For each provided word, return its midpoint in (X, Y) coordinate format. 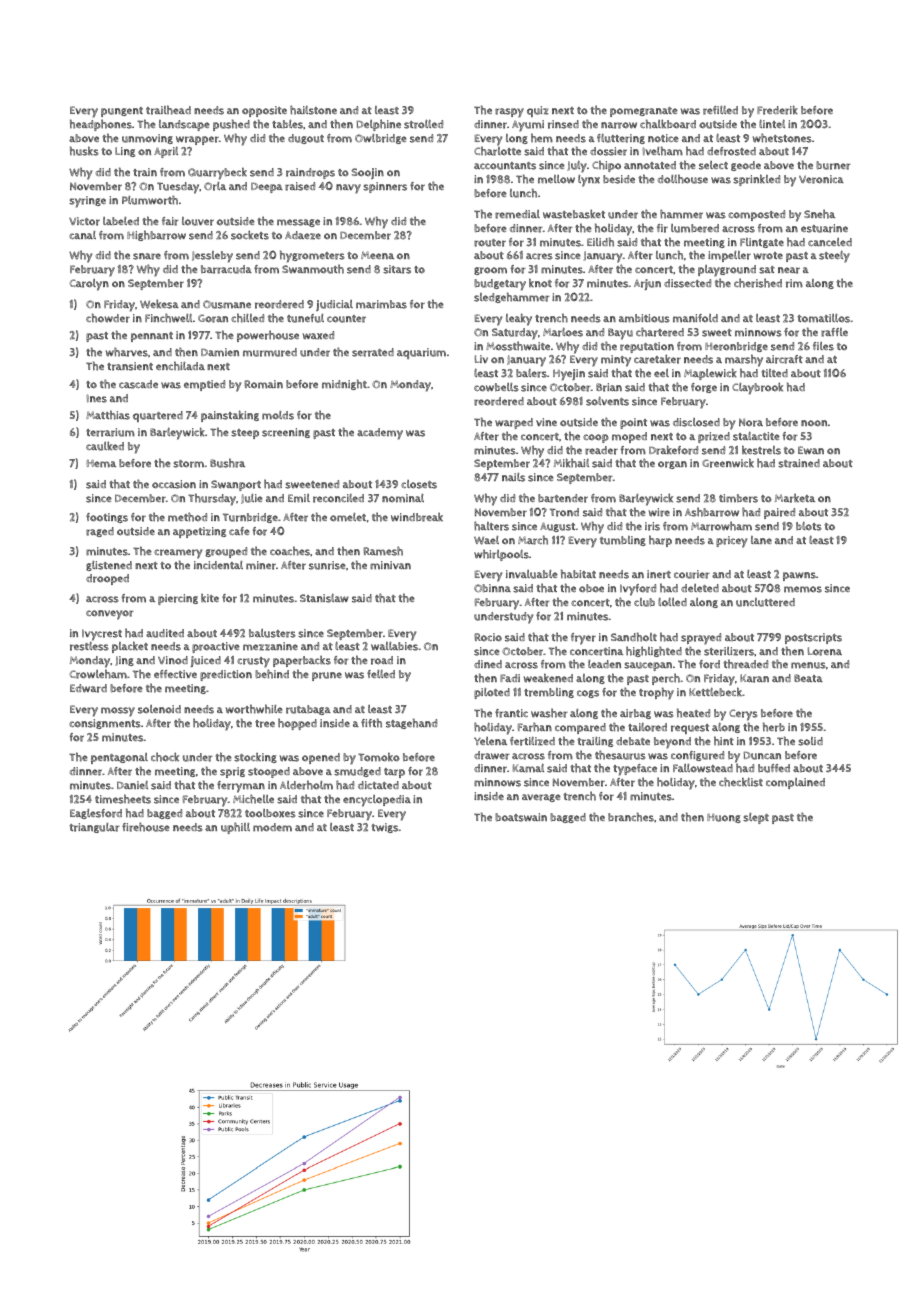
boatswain (521, 817)
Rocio (488, 637)
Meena (377, 255)
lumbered (695, 228)
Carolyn (89, 285)
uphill (235, 828)
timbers (738, 498)
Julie (252, 499)
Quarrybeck (217, 173)
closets (419, 484)
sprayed (701, 639)
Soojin (367, 173)
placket (130, 647)
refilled (720, 110)
